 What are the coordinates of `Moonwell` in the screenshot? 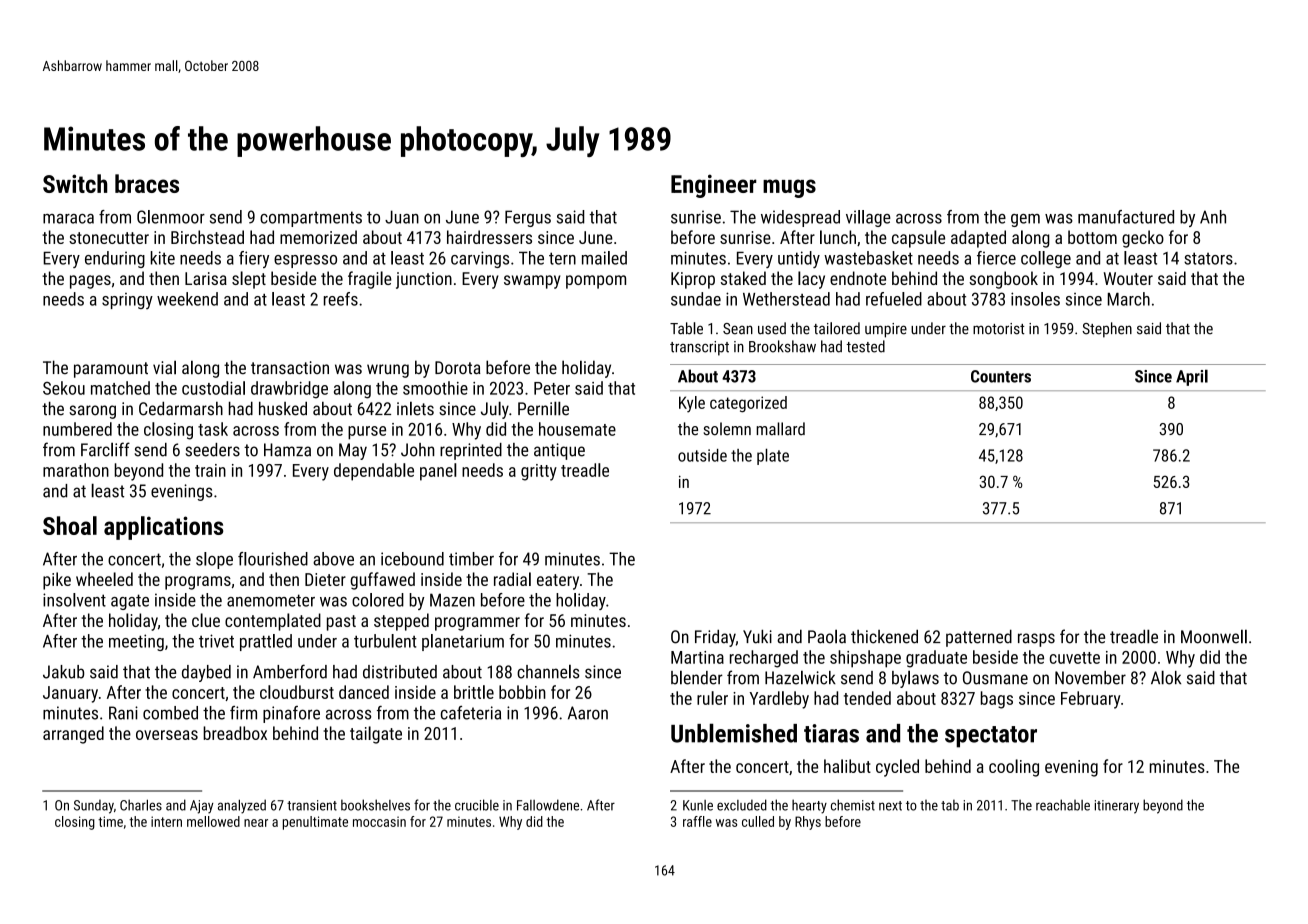 It's located at (1214, 636).
